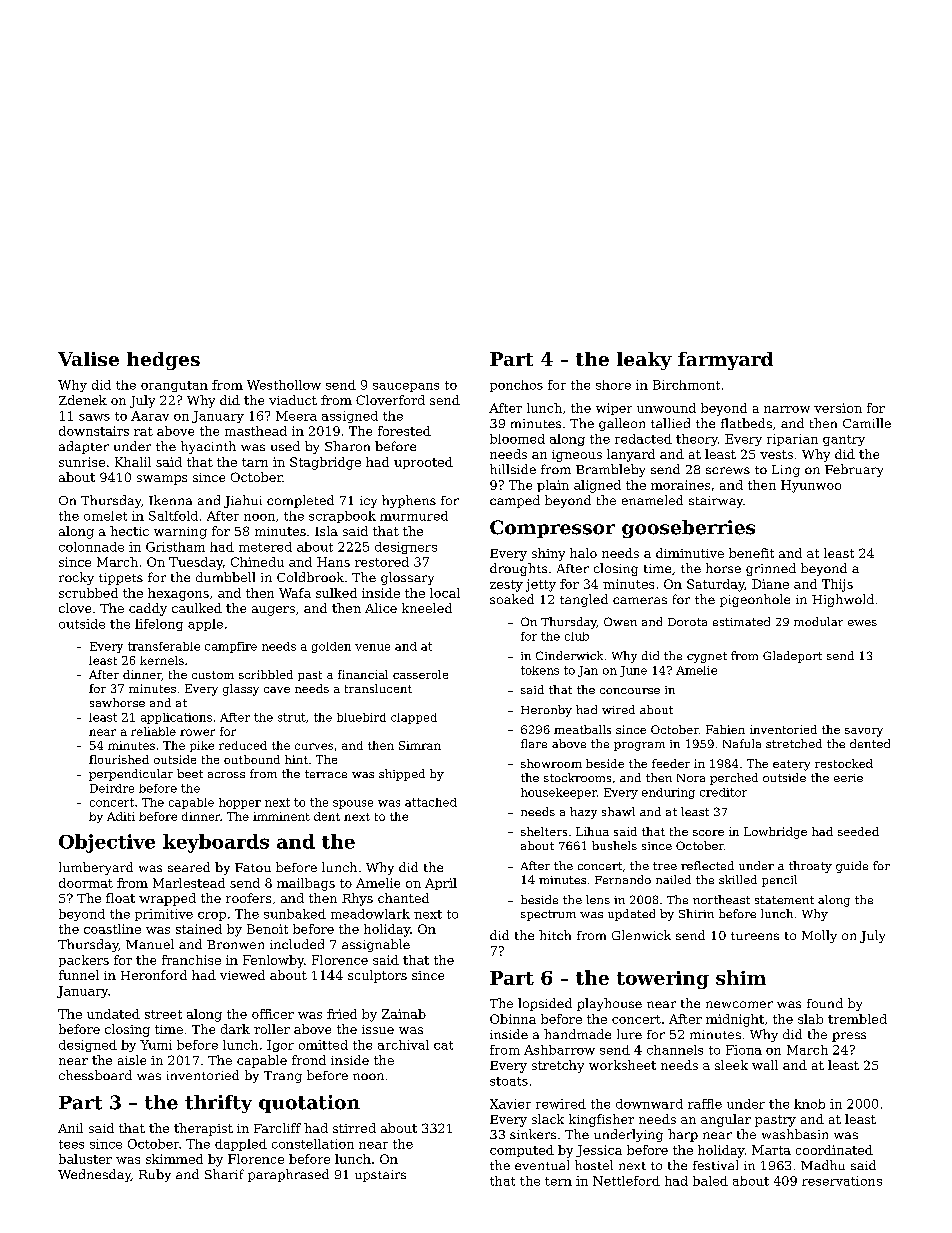 The width and height of the document is (952, 1233). What do you see at coordinates (862, 623) in the document?
I see `ewes` at bounding box center [862, 623].
